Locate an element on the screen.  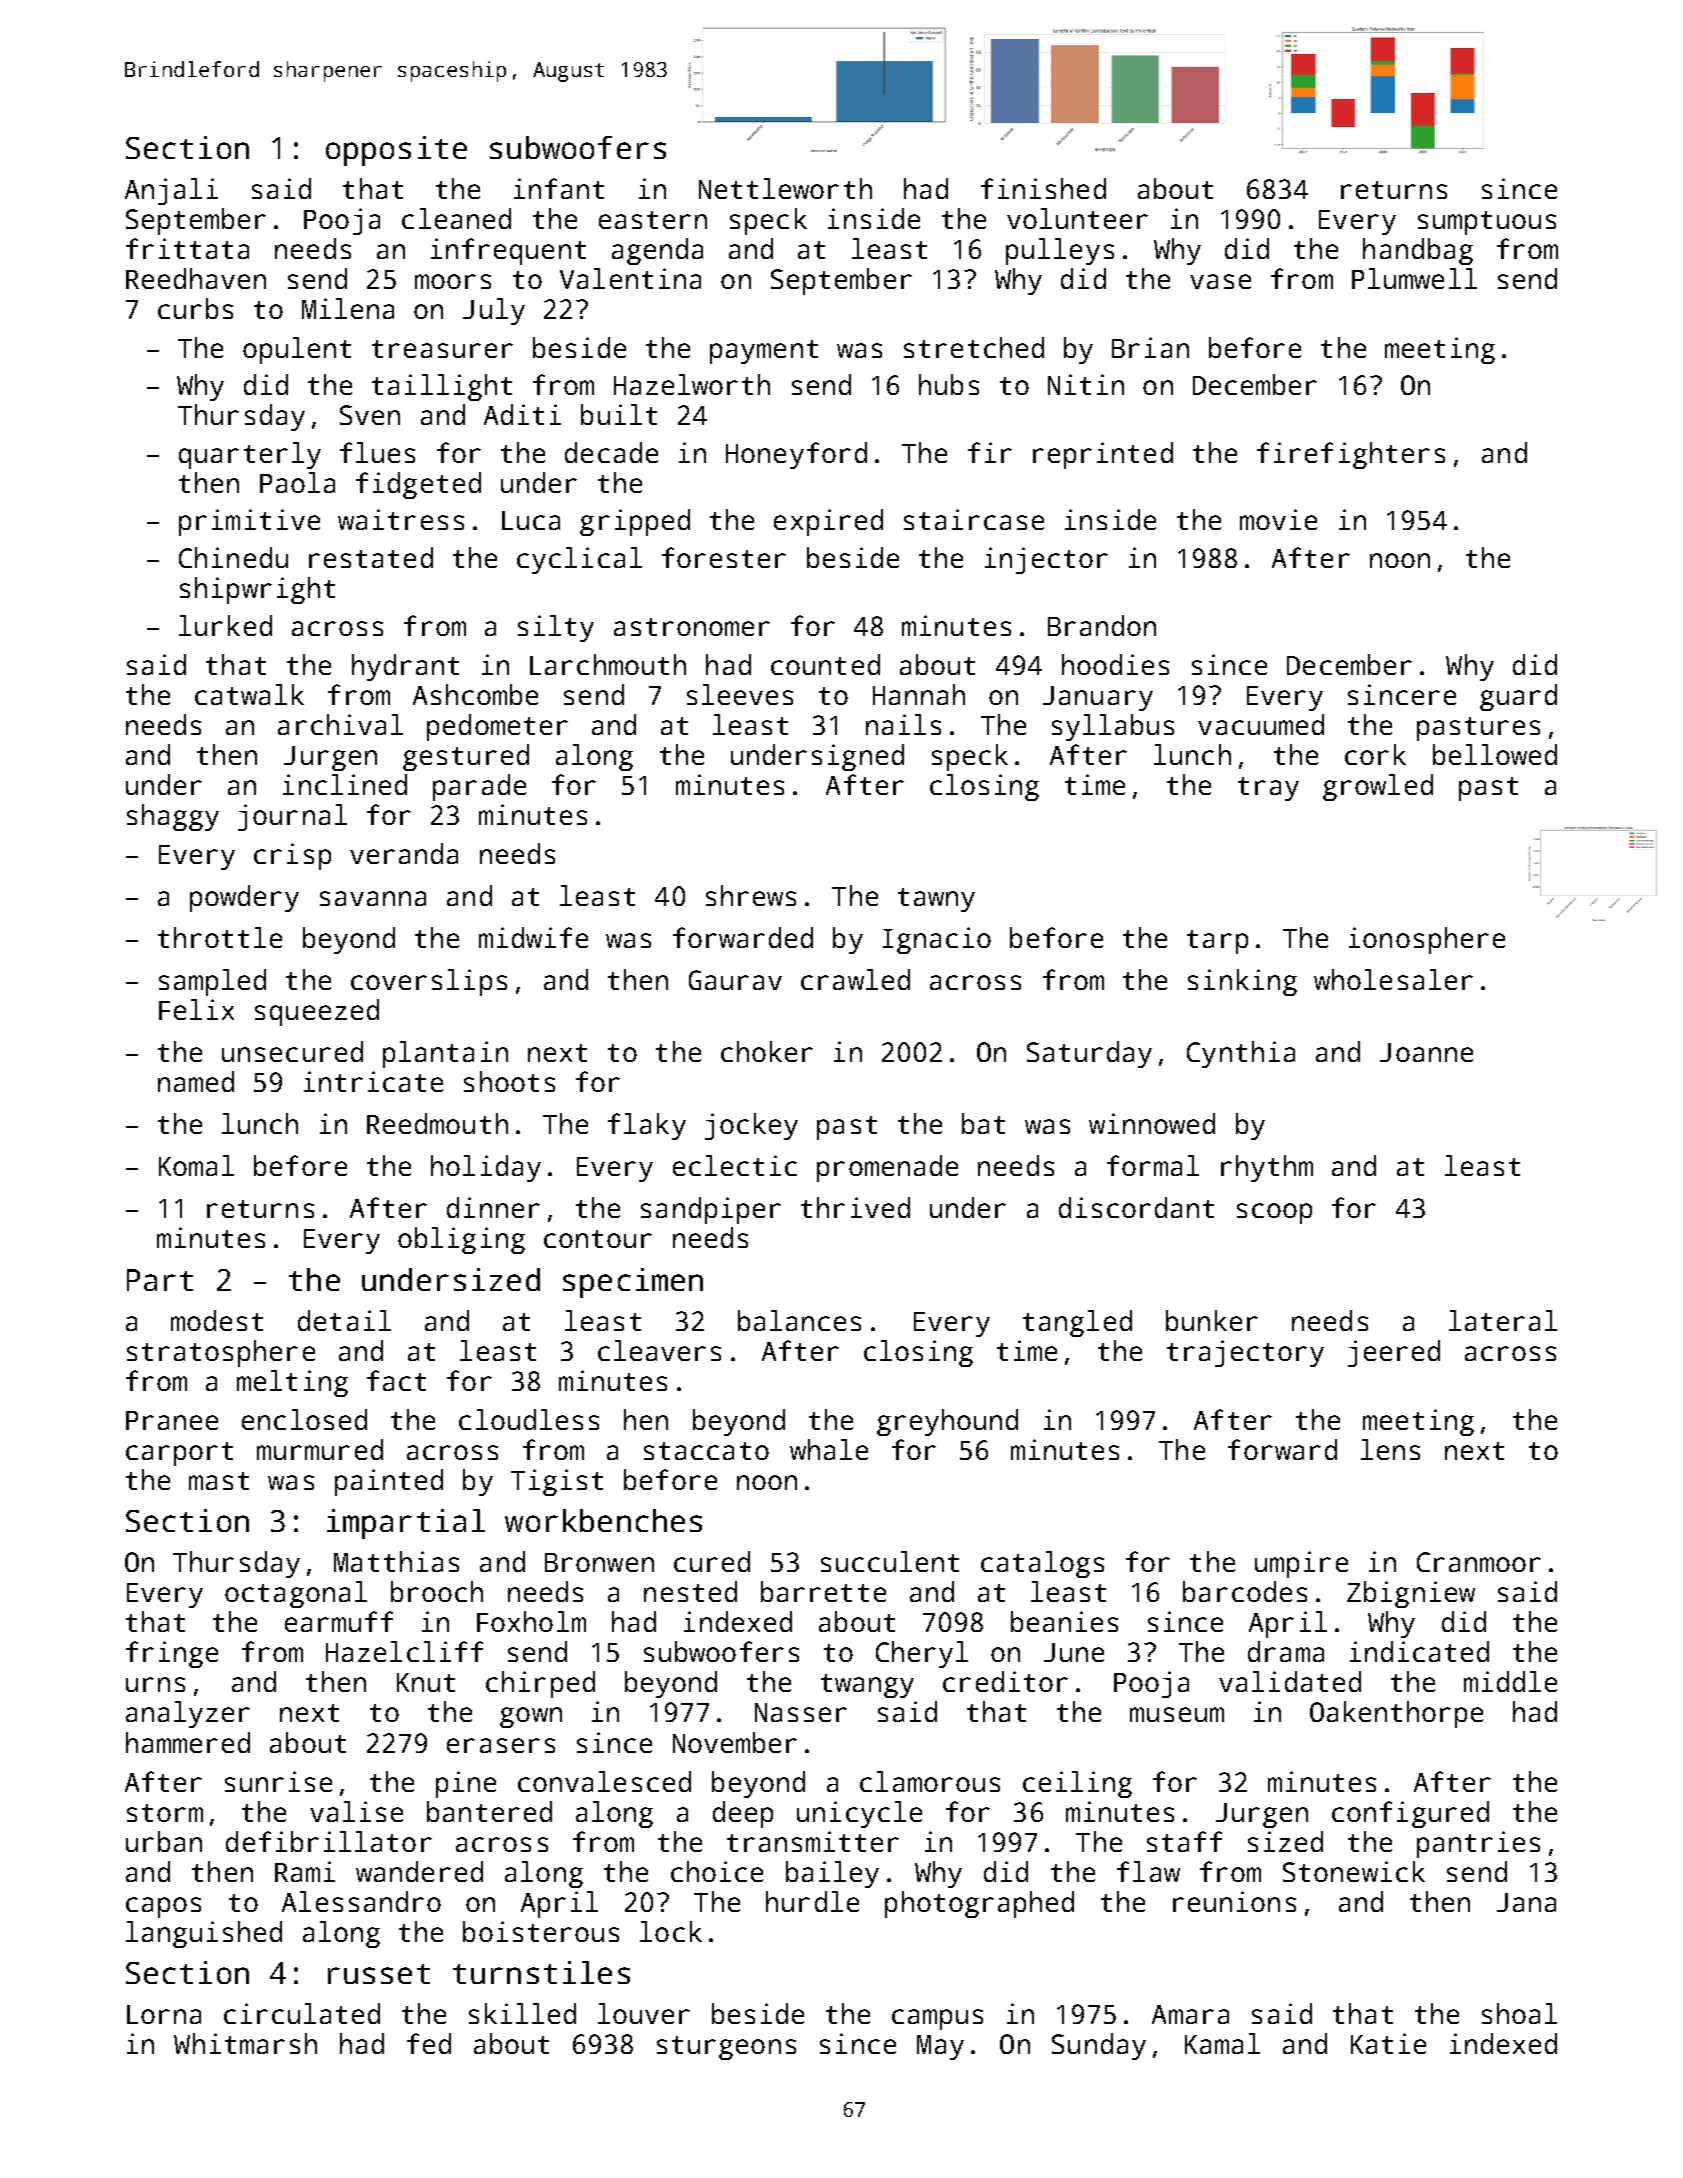
lateral is located at coordinates (1503, 1320).
